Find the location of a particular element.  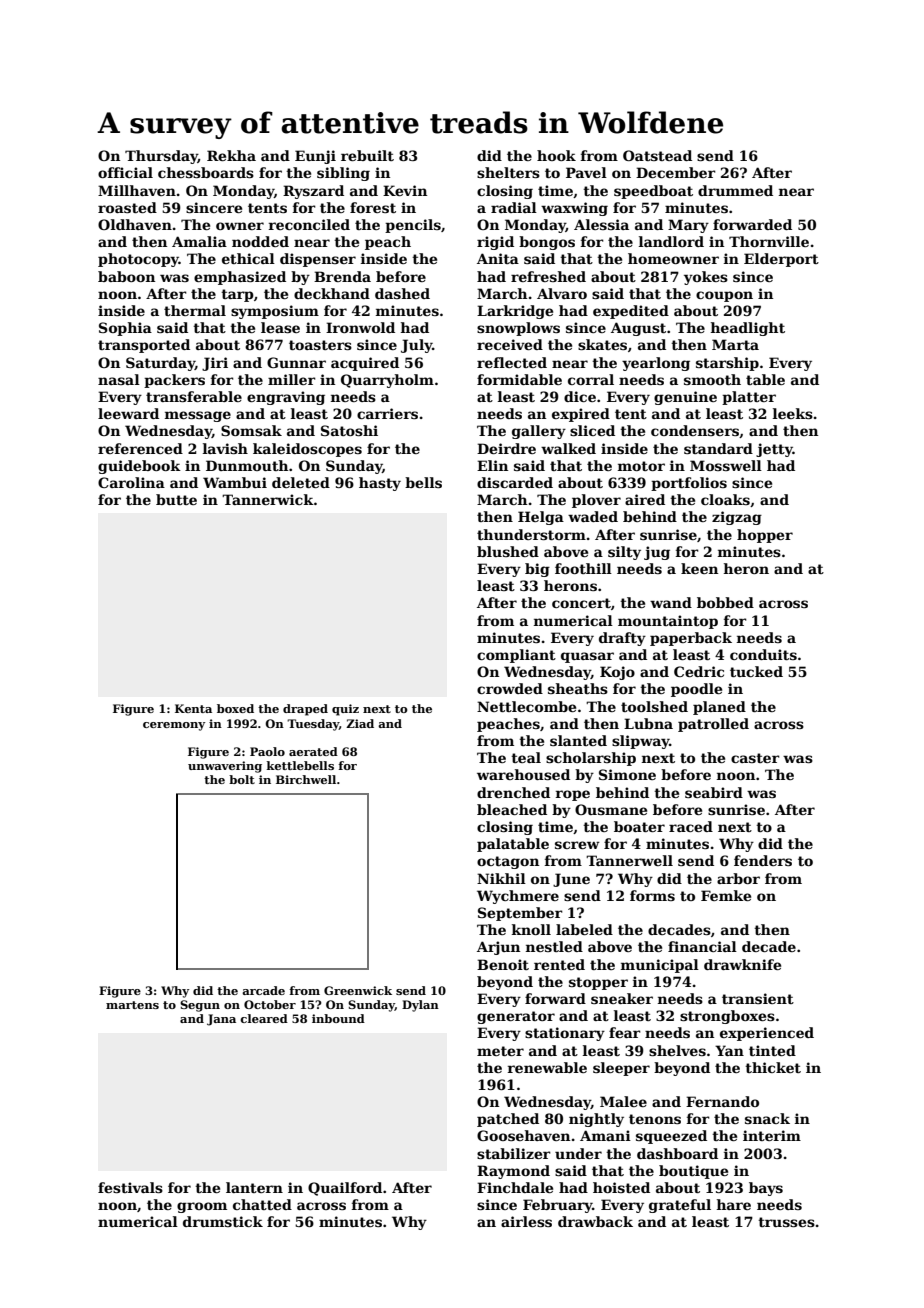

Larkridge is located at coordinates (515, 312).
